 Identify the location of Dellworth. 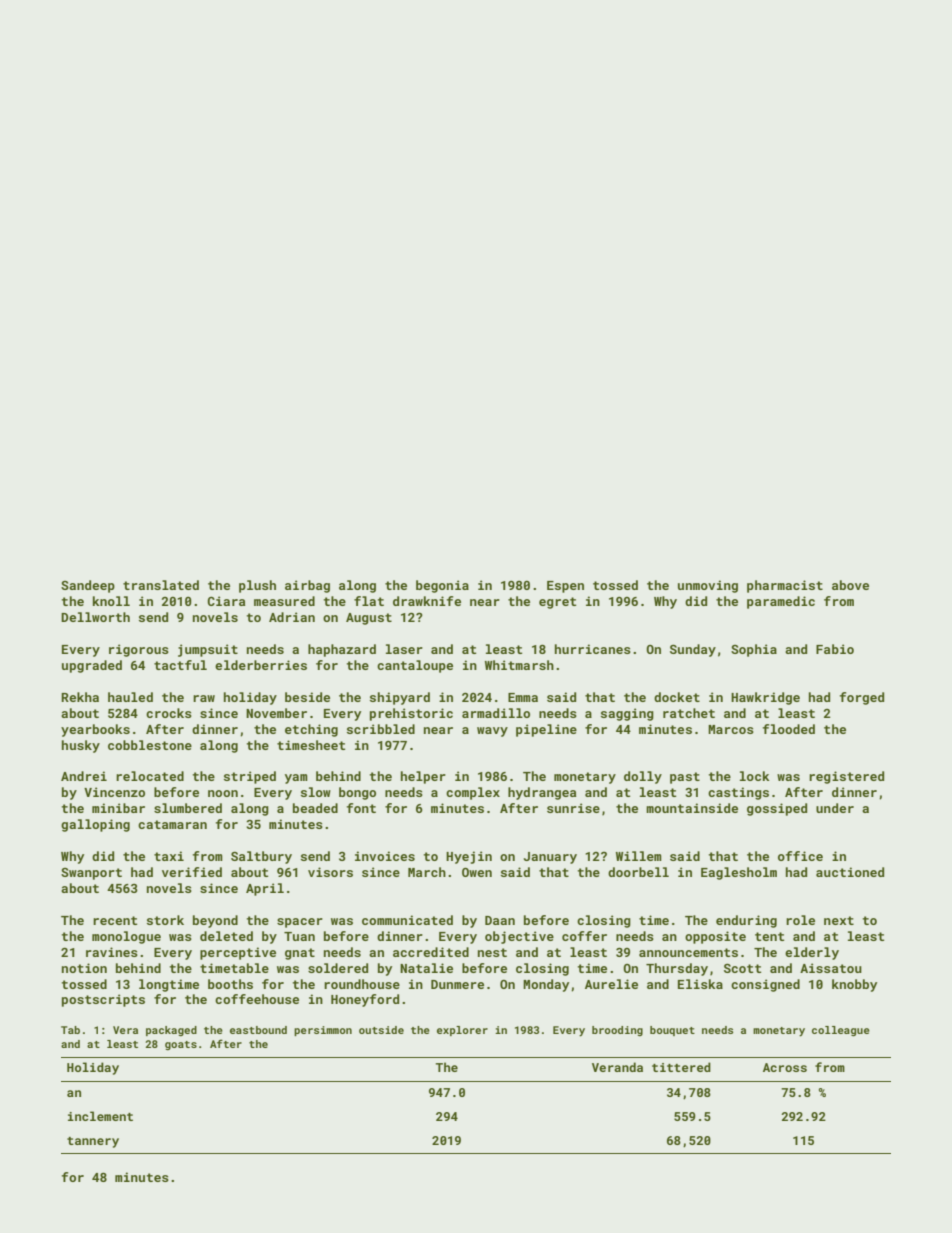
(95, 617).
